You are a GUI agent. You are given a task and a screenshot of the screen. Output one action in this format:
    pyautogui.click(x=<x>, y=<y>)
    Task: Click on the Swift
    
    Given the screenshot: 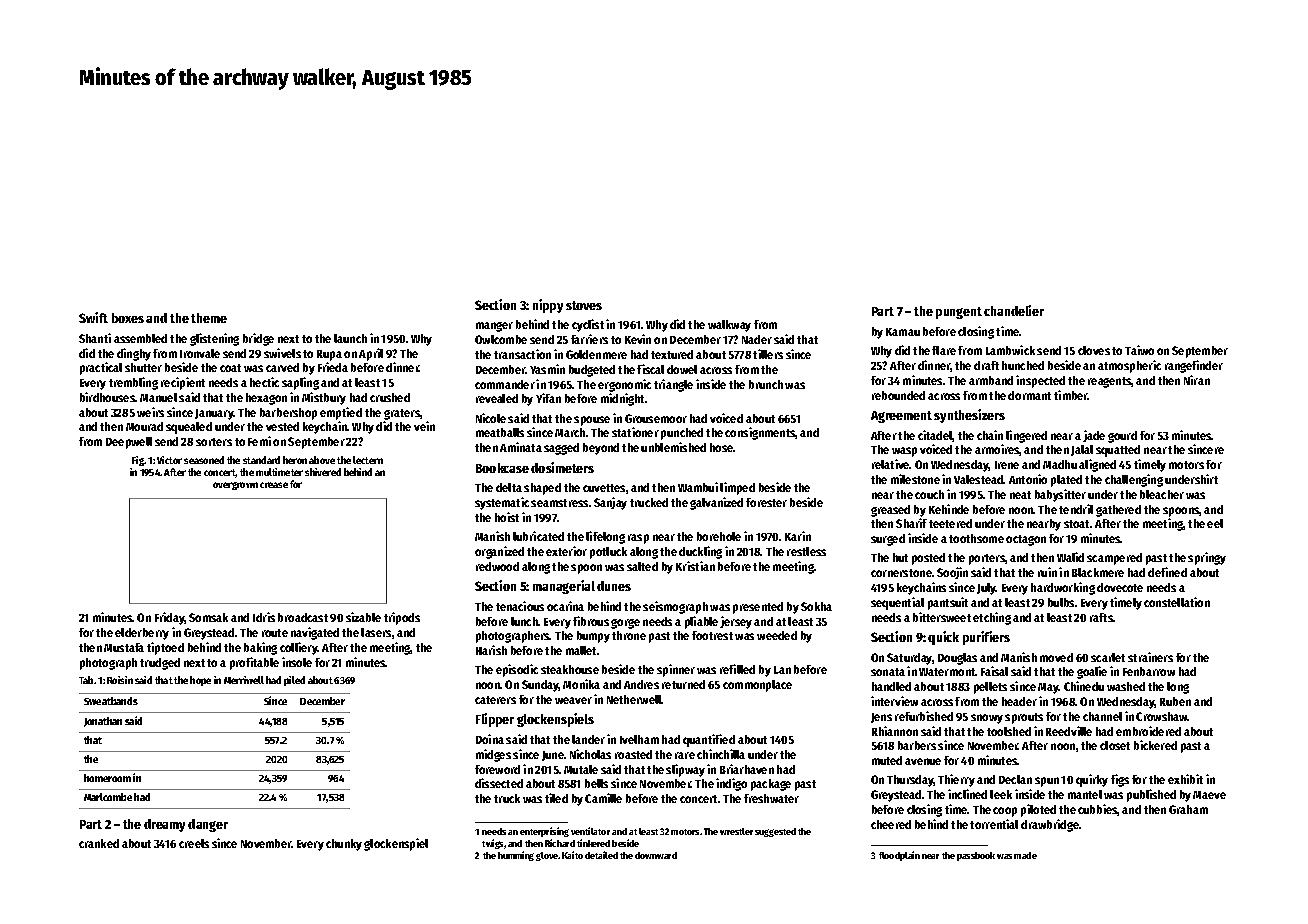 What is the action you would take?
    pyautogui.click(x=93, y=317)
